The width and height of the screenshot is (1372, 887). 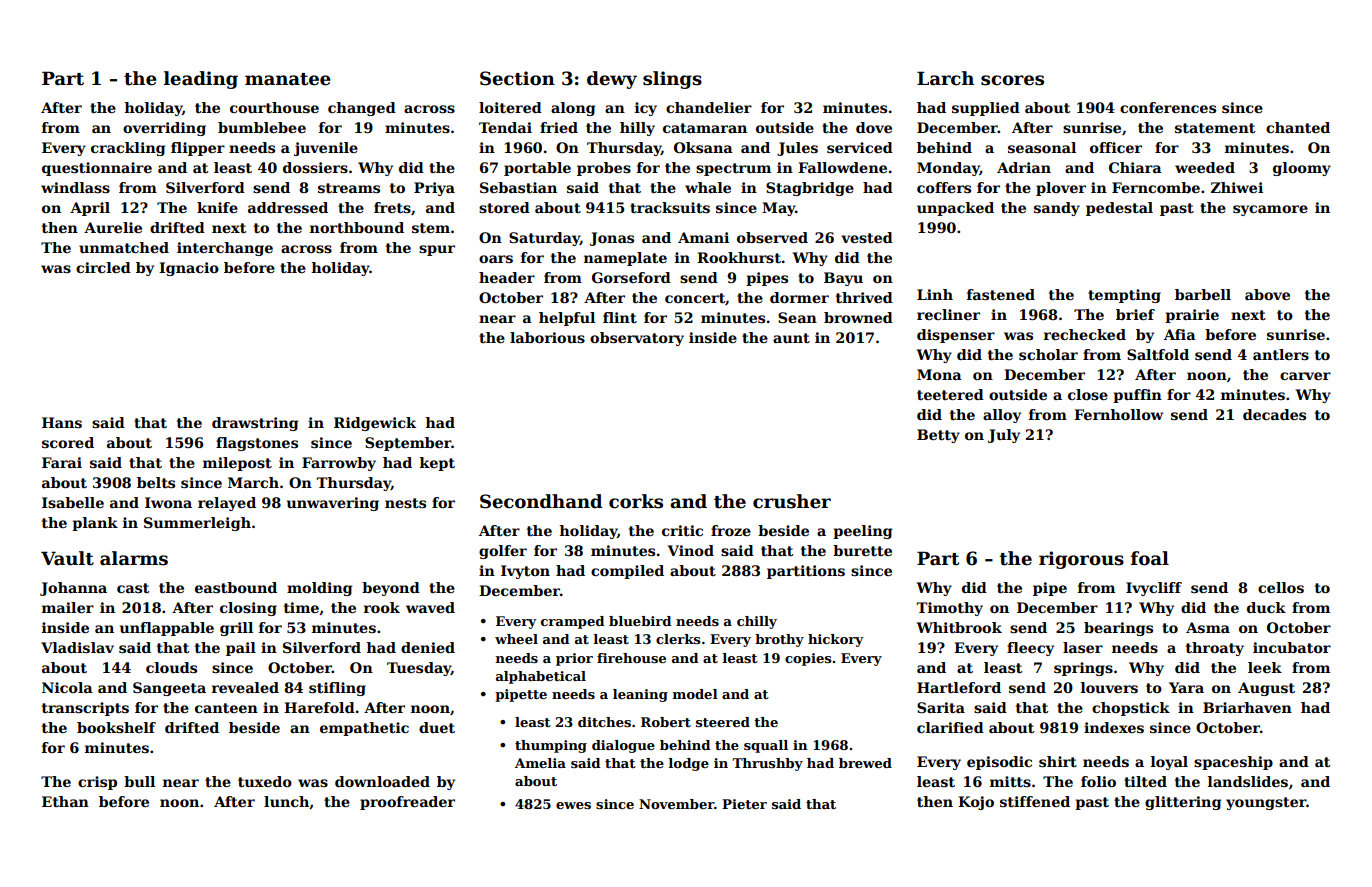 What do you see at coordinates (1183, 803) in the screenshot?
I see `glittering` at bounding box center [1183, 803].
